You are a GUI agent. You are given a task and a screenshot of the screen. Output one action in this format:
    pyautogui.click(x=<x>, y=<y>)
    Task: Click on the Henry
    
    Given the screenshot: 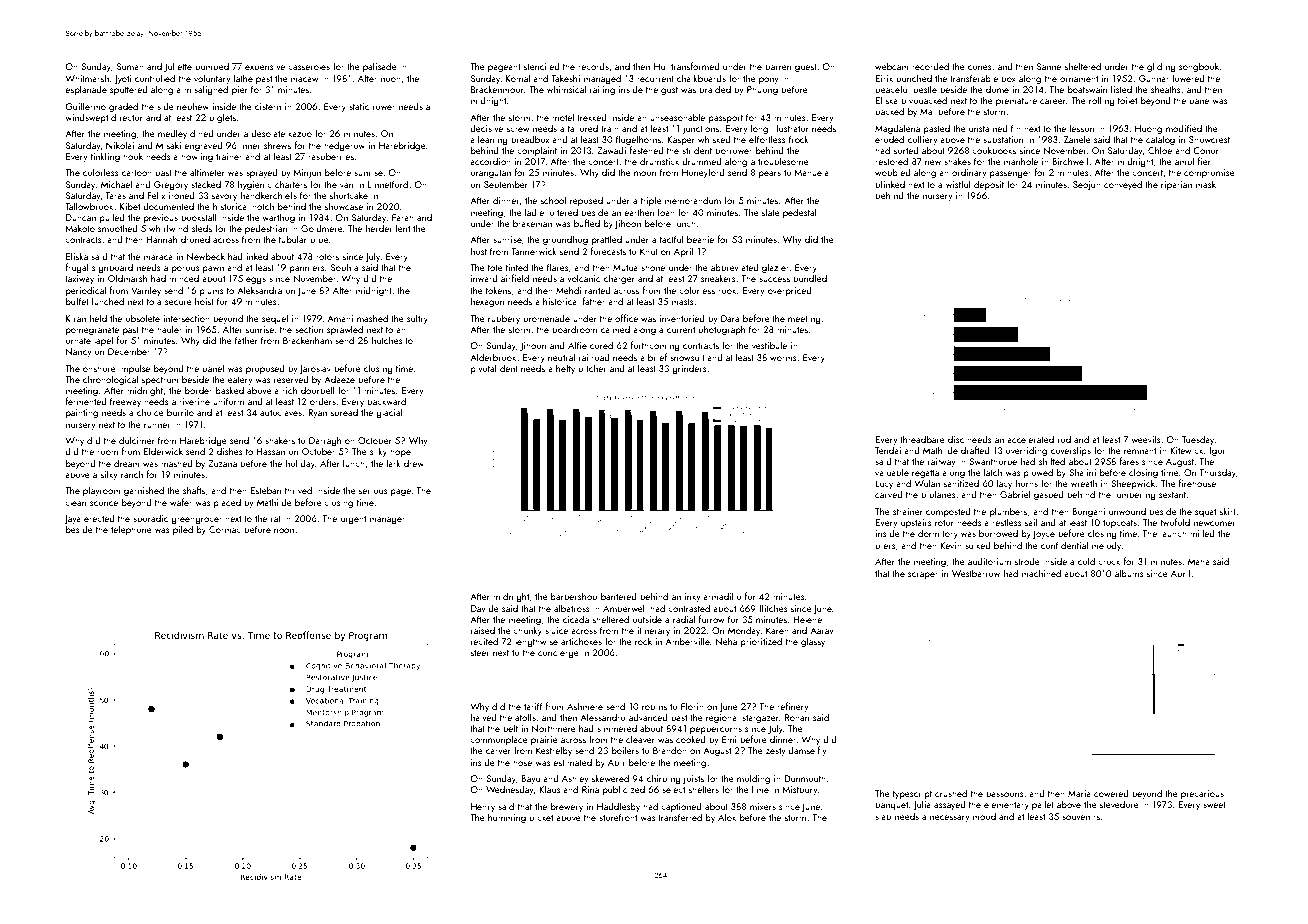 What is the action you would take?
    pyautogui.click(x=483, y=807)
